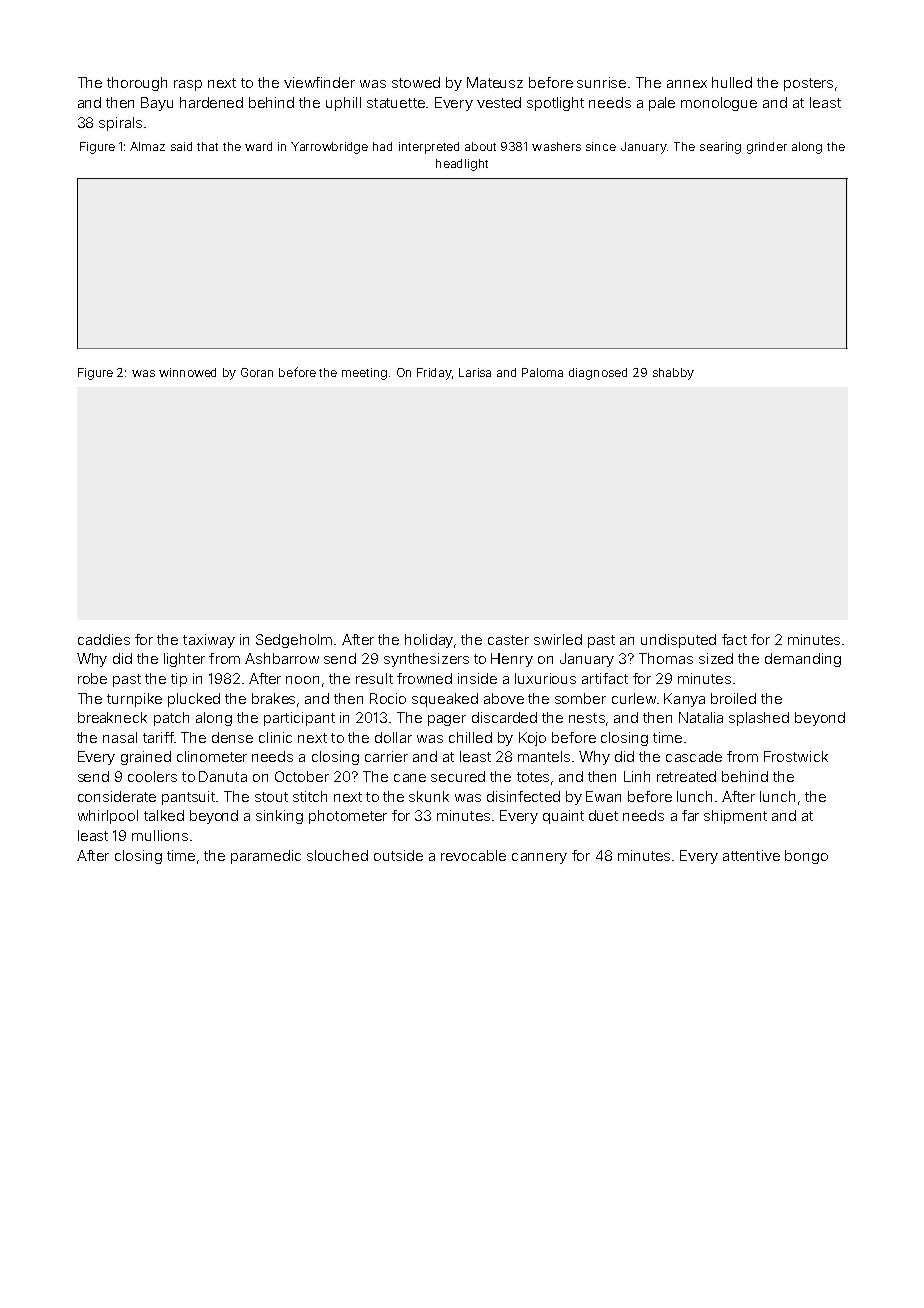 The height and width of the document is (1308, 924). Describe the element at coordinates (257, 372) in the document. I see `Goran` at that location.
